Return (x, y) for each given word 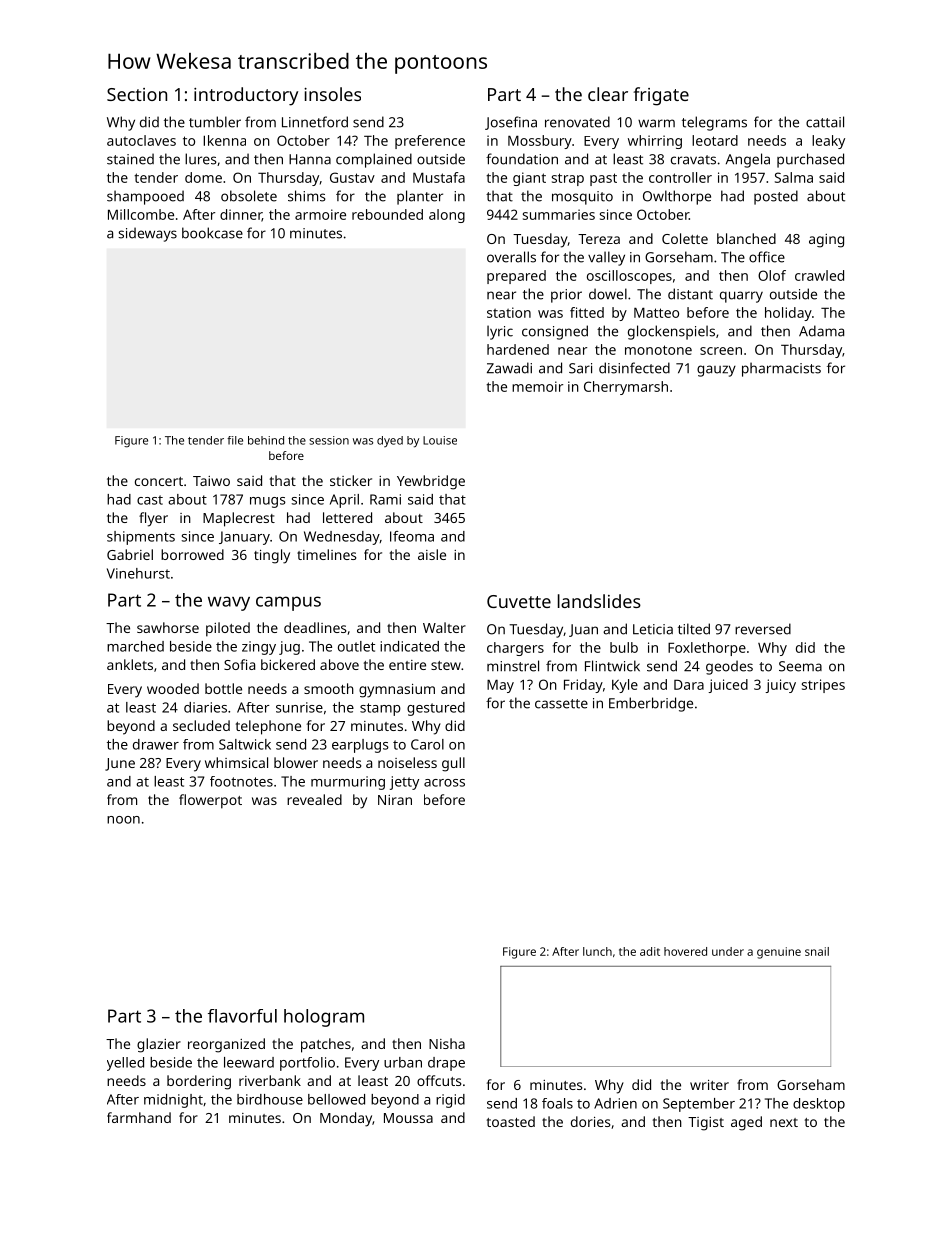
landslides (599, 601)
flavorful (242, 1016)
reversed (763, 629)
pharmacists (781, 369)
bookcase (212, 233)
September (699, 1105)
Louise (440, 440)
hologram (324, 1018)
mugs (268, 502)
